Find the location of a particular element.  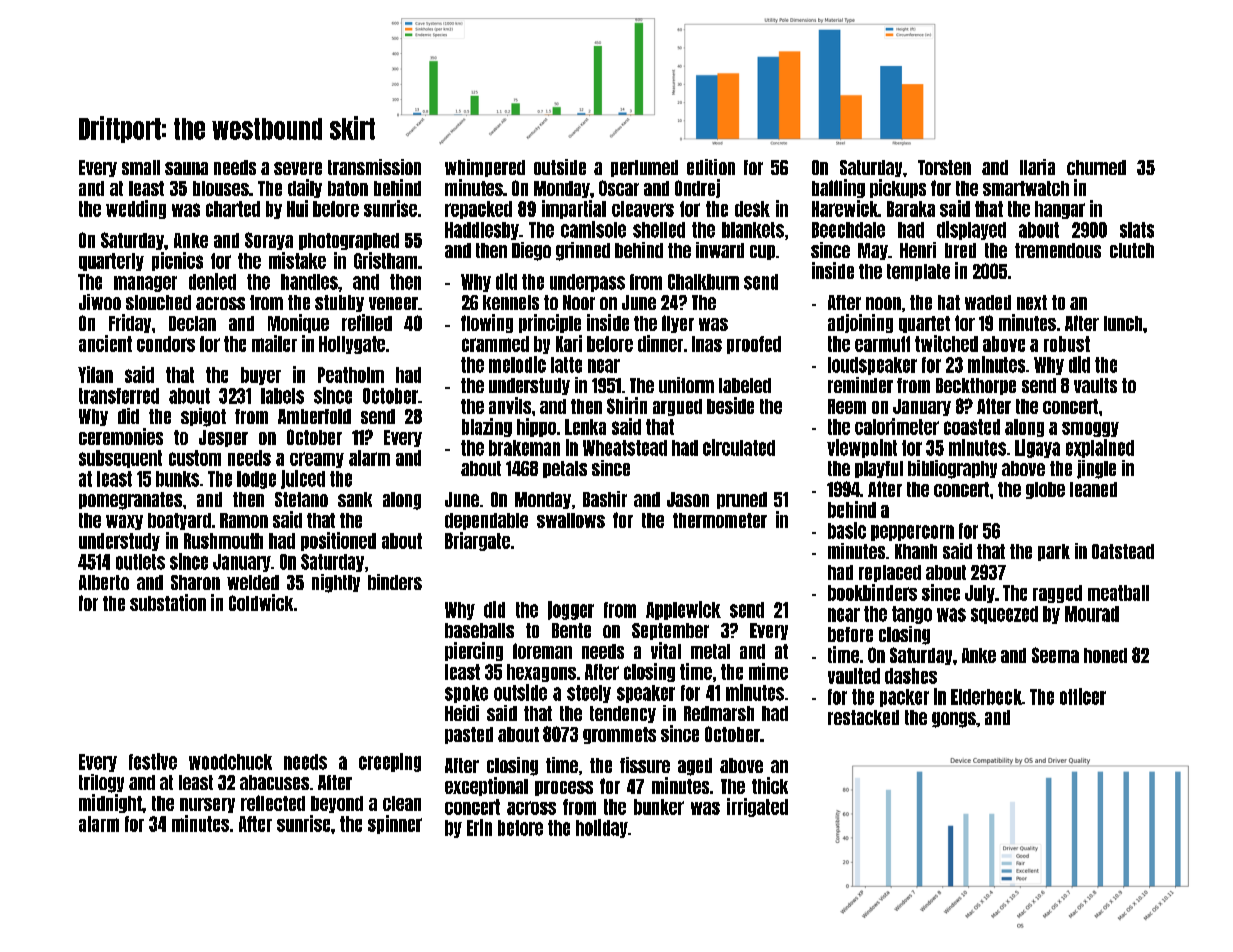

playful is located at coordinates (879, 469).
